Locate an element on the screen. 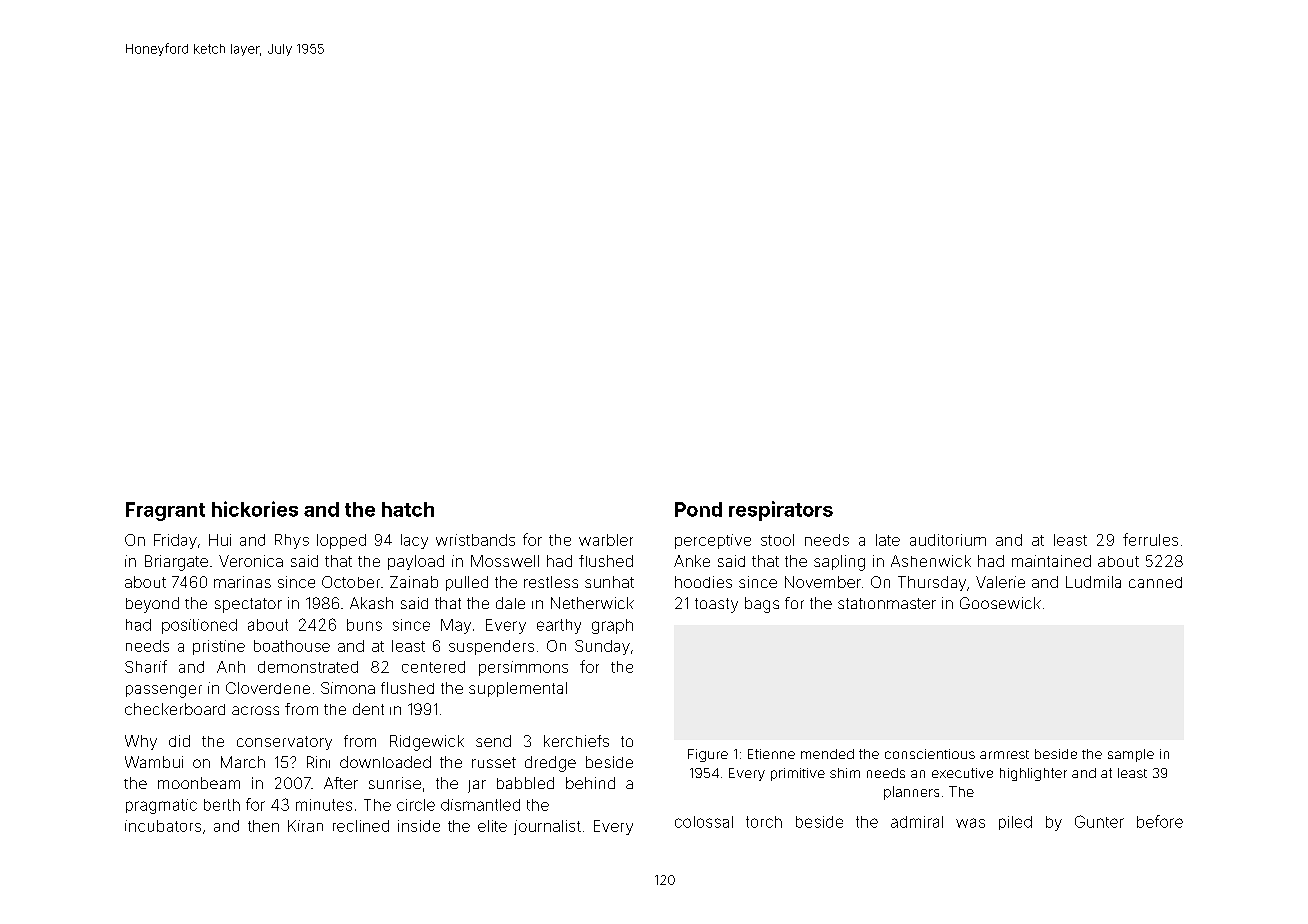 The height and width of the screenshot is (924, 1308). respirators is located at coordinates (781, 511).
